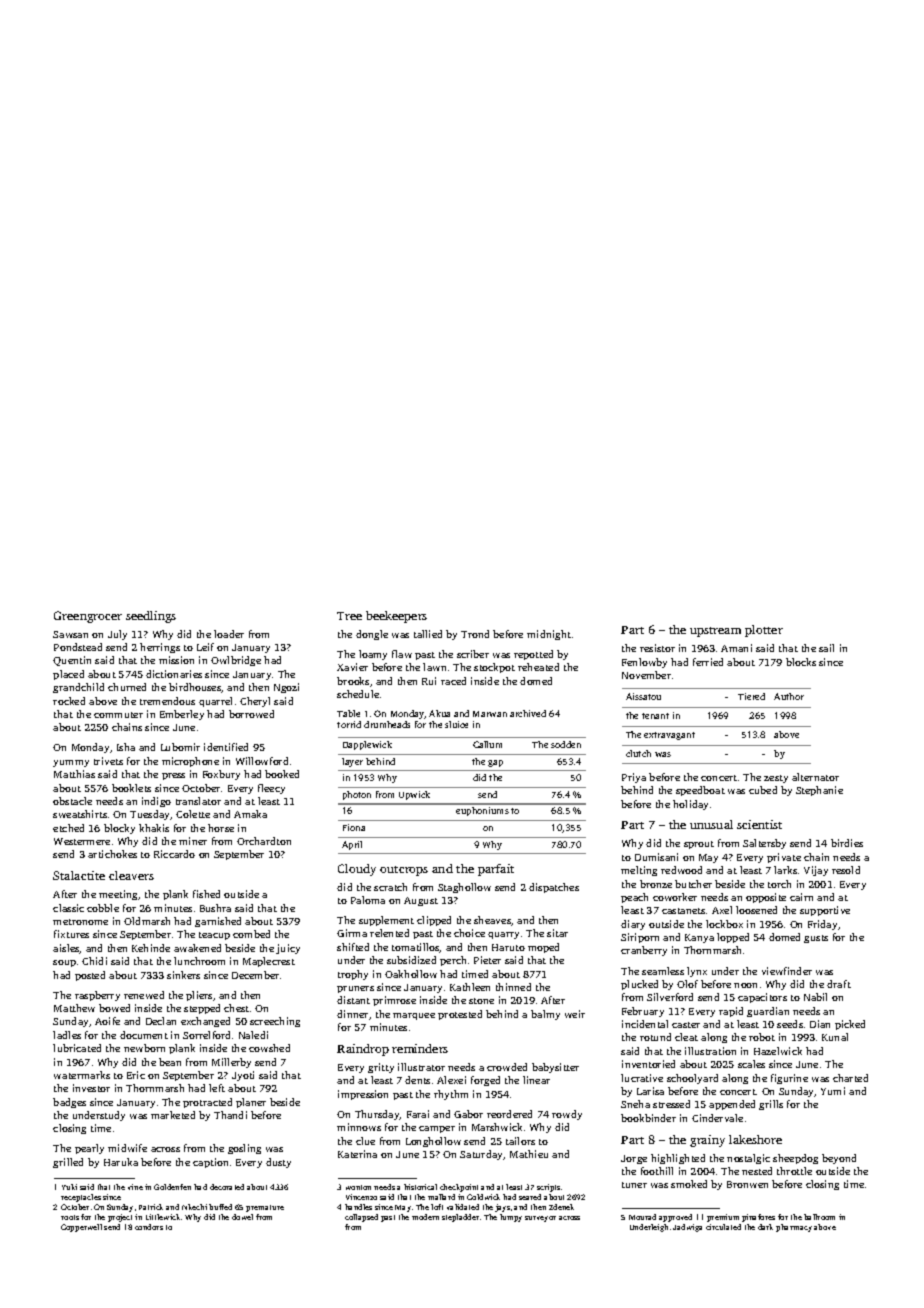 The image size is (924, 1308). Describe the element at coordinates (127, 1148) in the screenshot. I see `midwife` at that location.
